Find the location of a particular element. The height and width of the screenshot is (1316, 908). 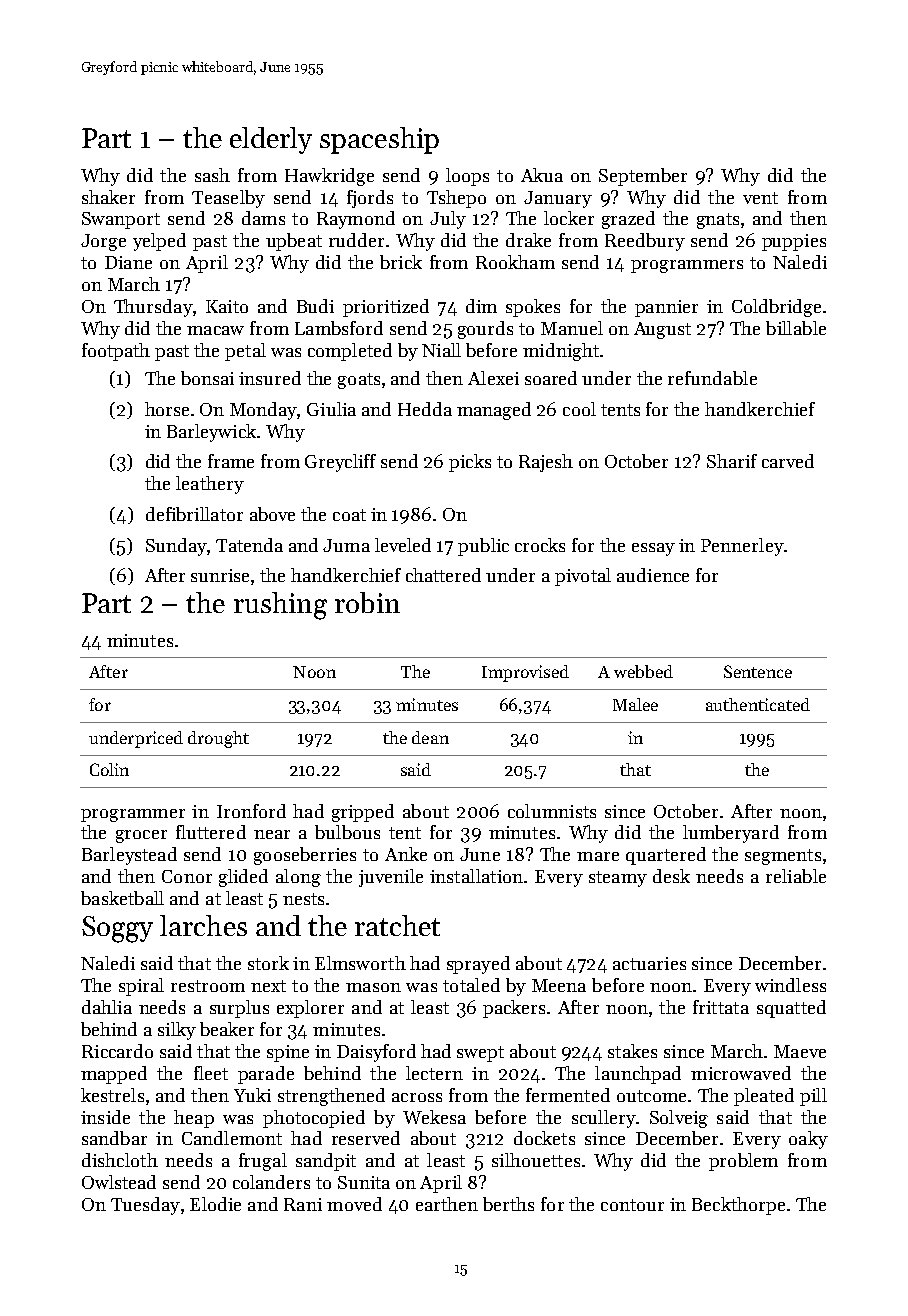

fluttered is located at coordinates (211, 832).
